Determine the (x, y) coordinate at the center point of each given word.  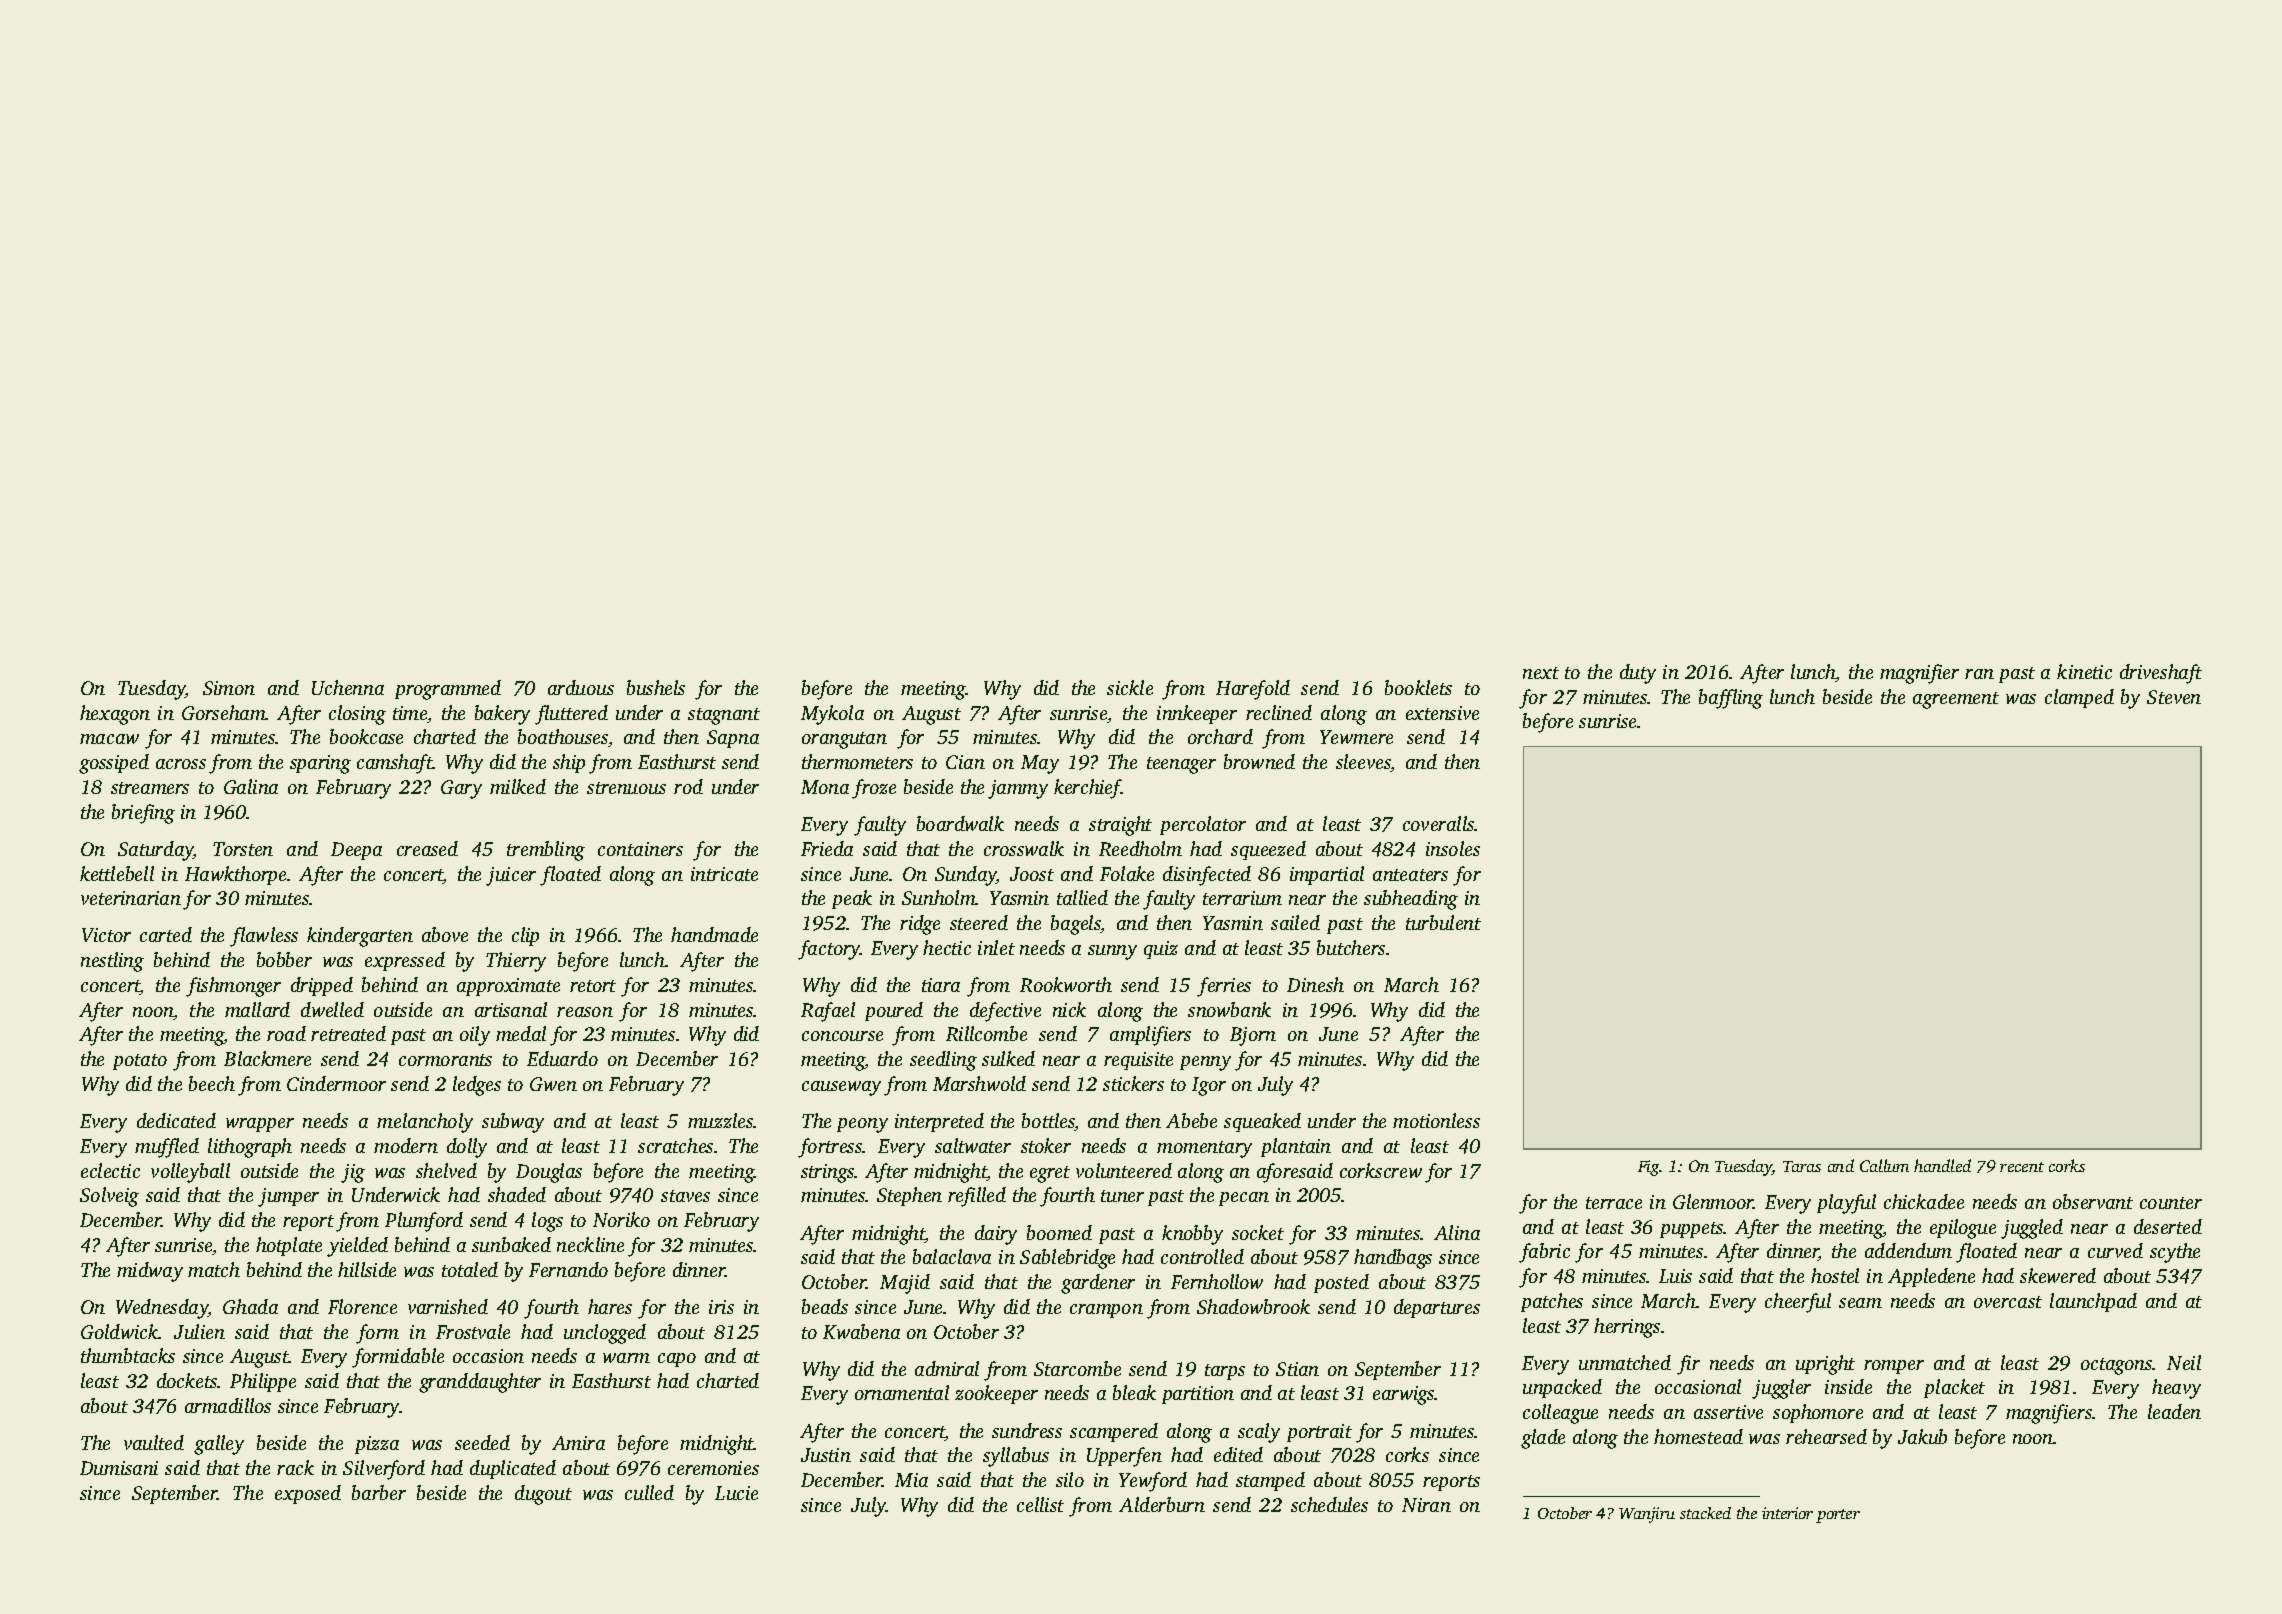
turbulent (1443, 922)
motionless (1436, 1120)
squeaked (1262, 1122)
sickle (1130, 687)
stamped (1270, 1481)
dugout (543, 1495)
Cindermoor (336, 1083)
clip (525, 936)
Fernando (568, 1269)
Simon (229, 688)
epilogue (1963, 1229)
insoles (1453, 848)
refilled (977, 1197)
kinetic (2084, 671)
